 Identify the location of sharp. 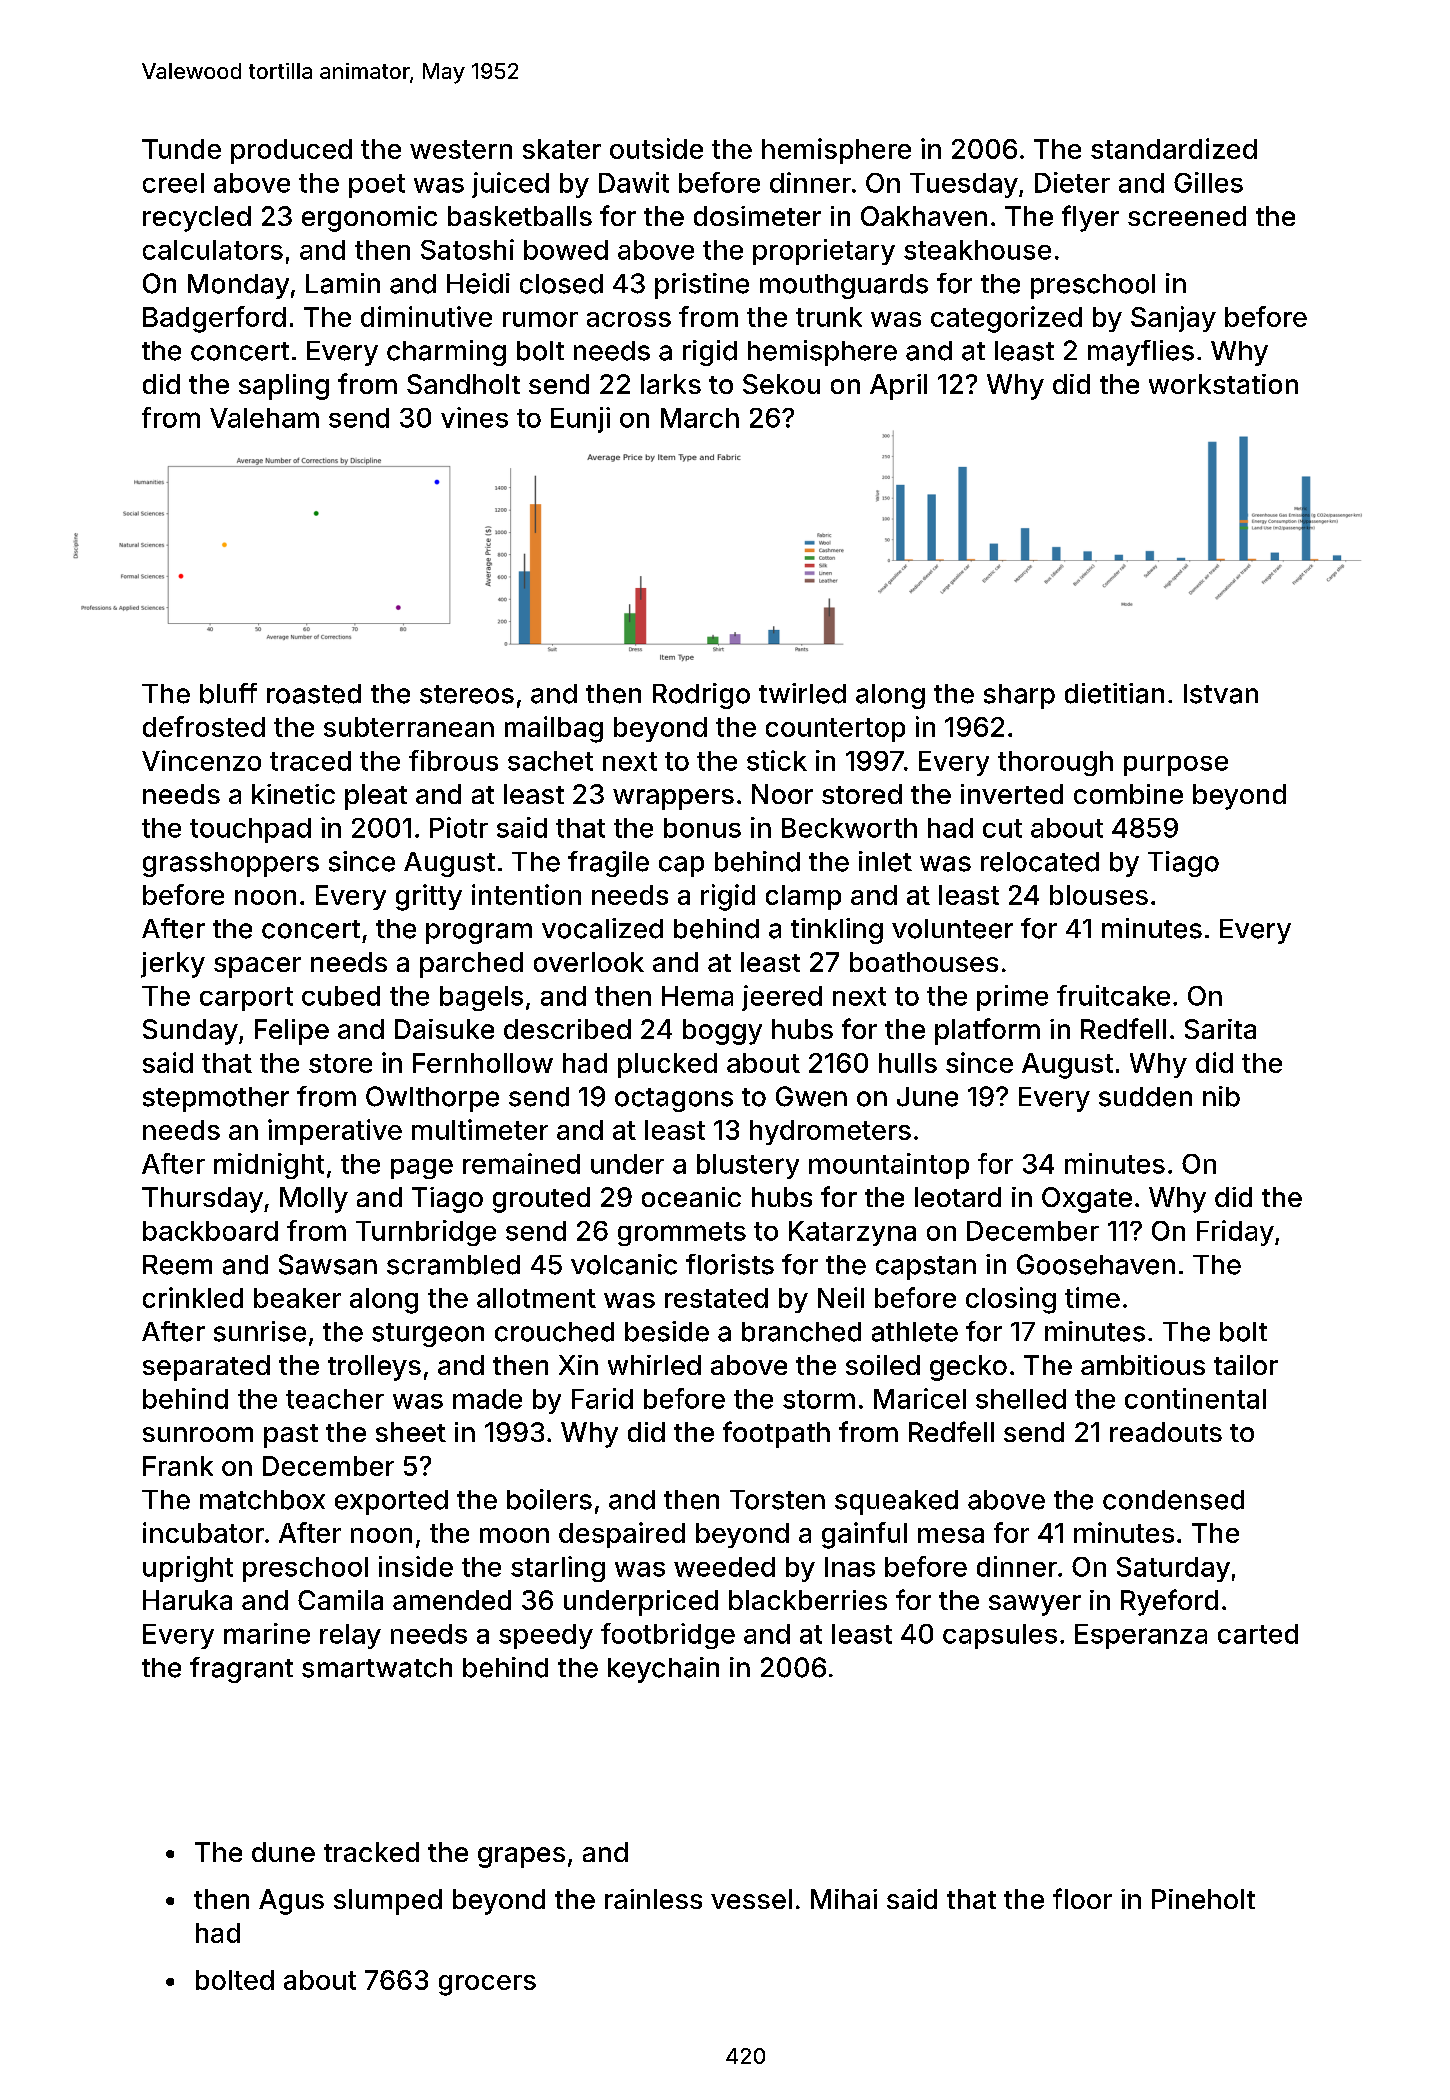
(1019, 696).
